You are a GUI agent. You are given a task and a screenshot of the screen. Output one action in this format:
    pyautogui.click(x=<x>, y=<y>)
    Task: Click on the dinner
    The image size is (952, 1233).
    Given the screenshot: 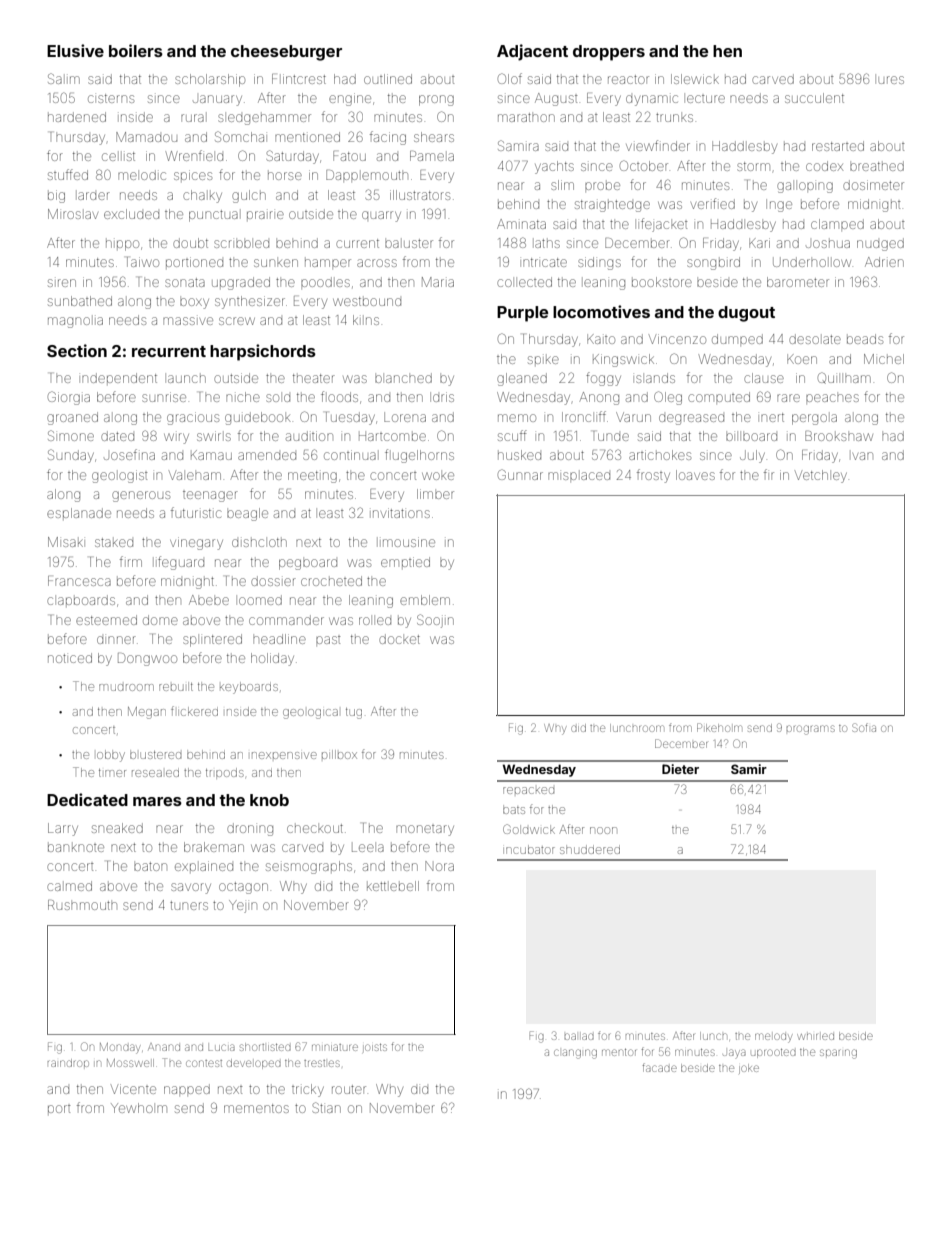 What is the action you would take?
    pyautogui.click(x=116, y=640)
